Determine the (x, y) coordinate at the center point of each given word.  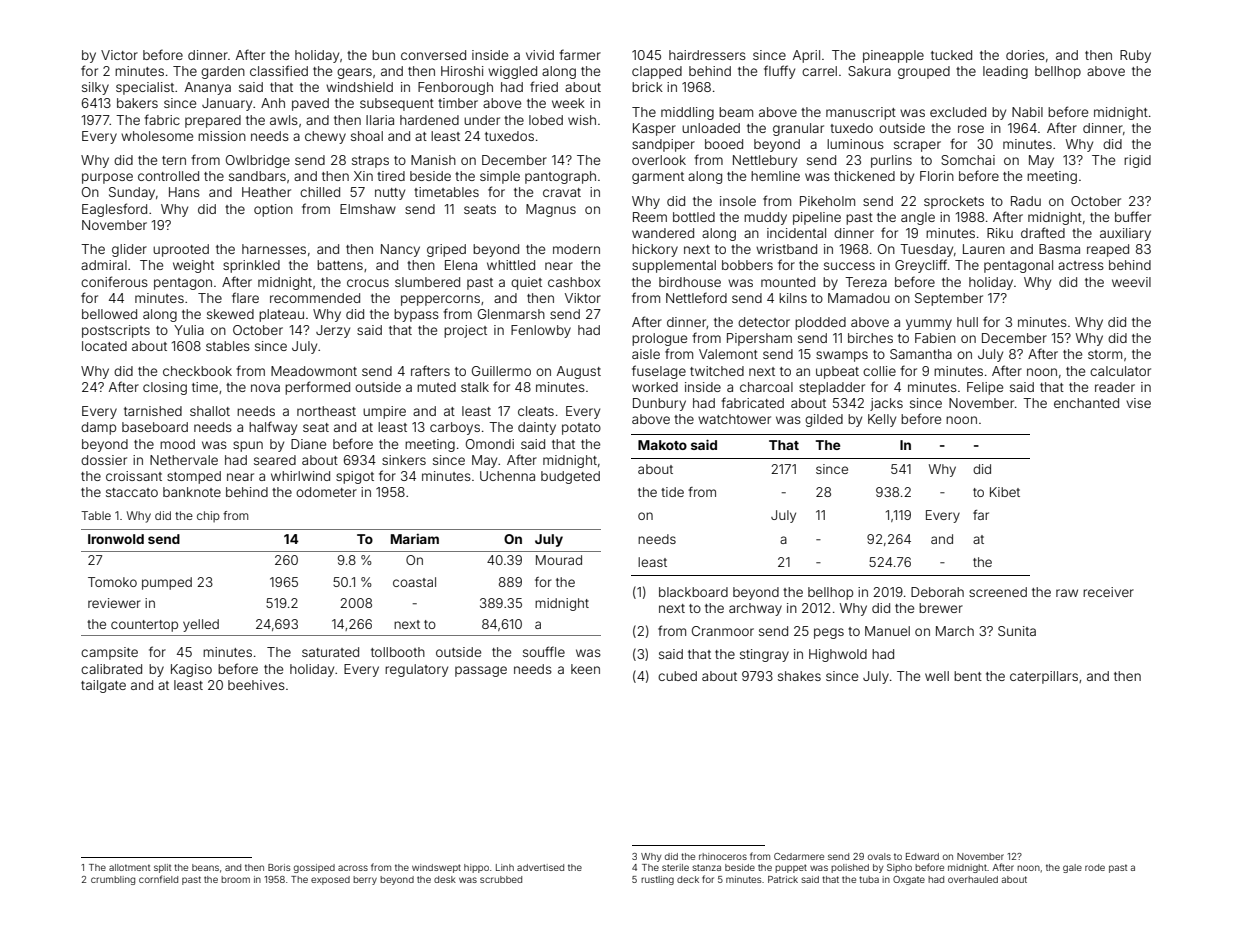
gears (354, 73)
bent (968, 676)
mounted (788, 282)
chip (208, 516)
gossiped (314, 868)
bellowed (109, 314)
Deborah (937, 592)
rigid (1137, 161)
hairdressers (707, 55)
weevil (1131, 282)
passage (481, 671)
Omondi (490, 444)
